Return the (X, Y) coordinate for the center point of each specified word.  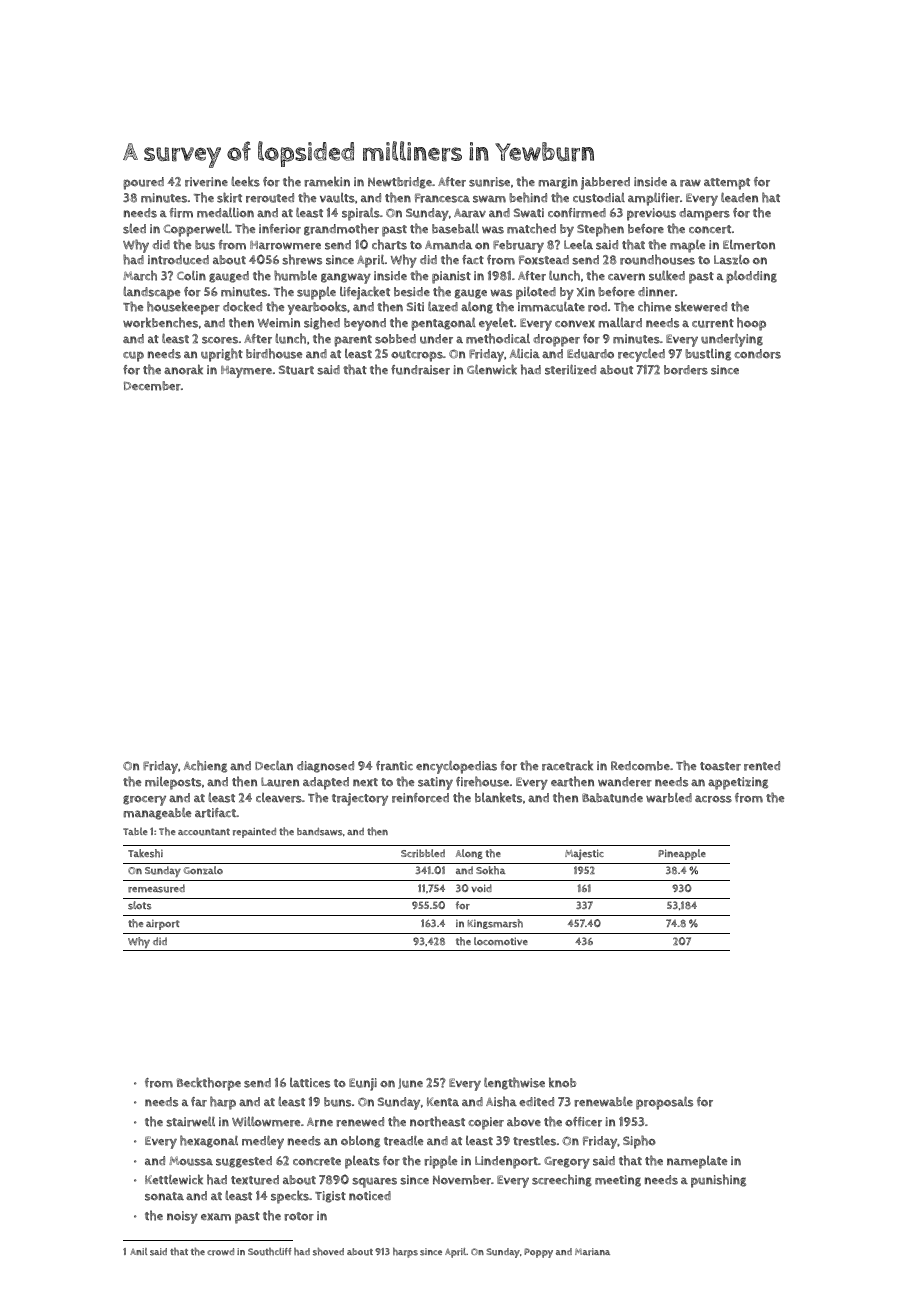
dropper (556, 340)
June (410, 1083)
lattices (310, 1083)
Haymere (246, 372)
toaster (720, 766)
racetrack (567, 765)
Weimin (279, 323)
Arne (320, 1122)
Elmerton (749, 245)
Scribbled (423, 853)
